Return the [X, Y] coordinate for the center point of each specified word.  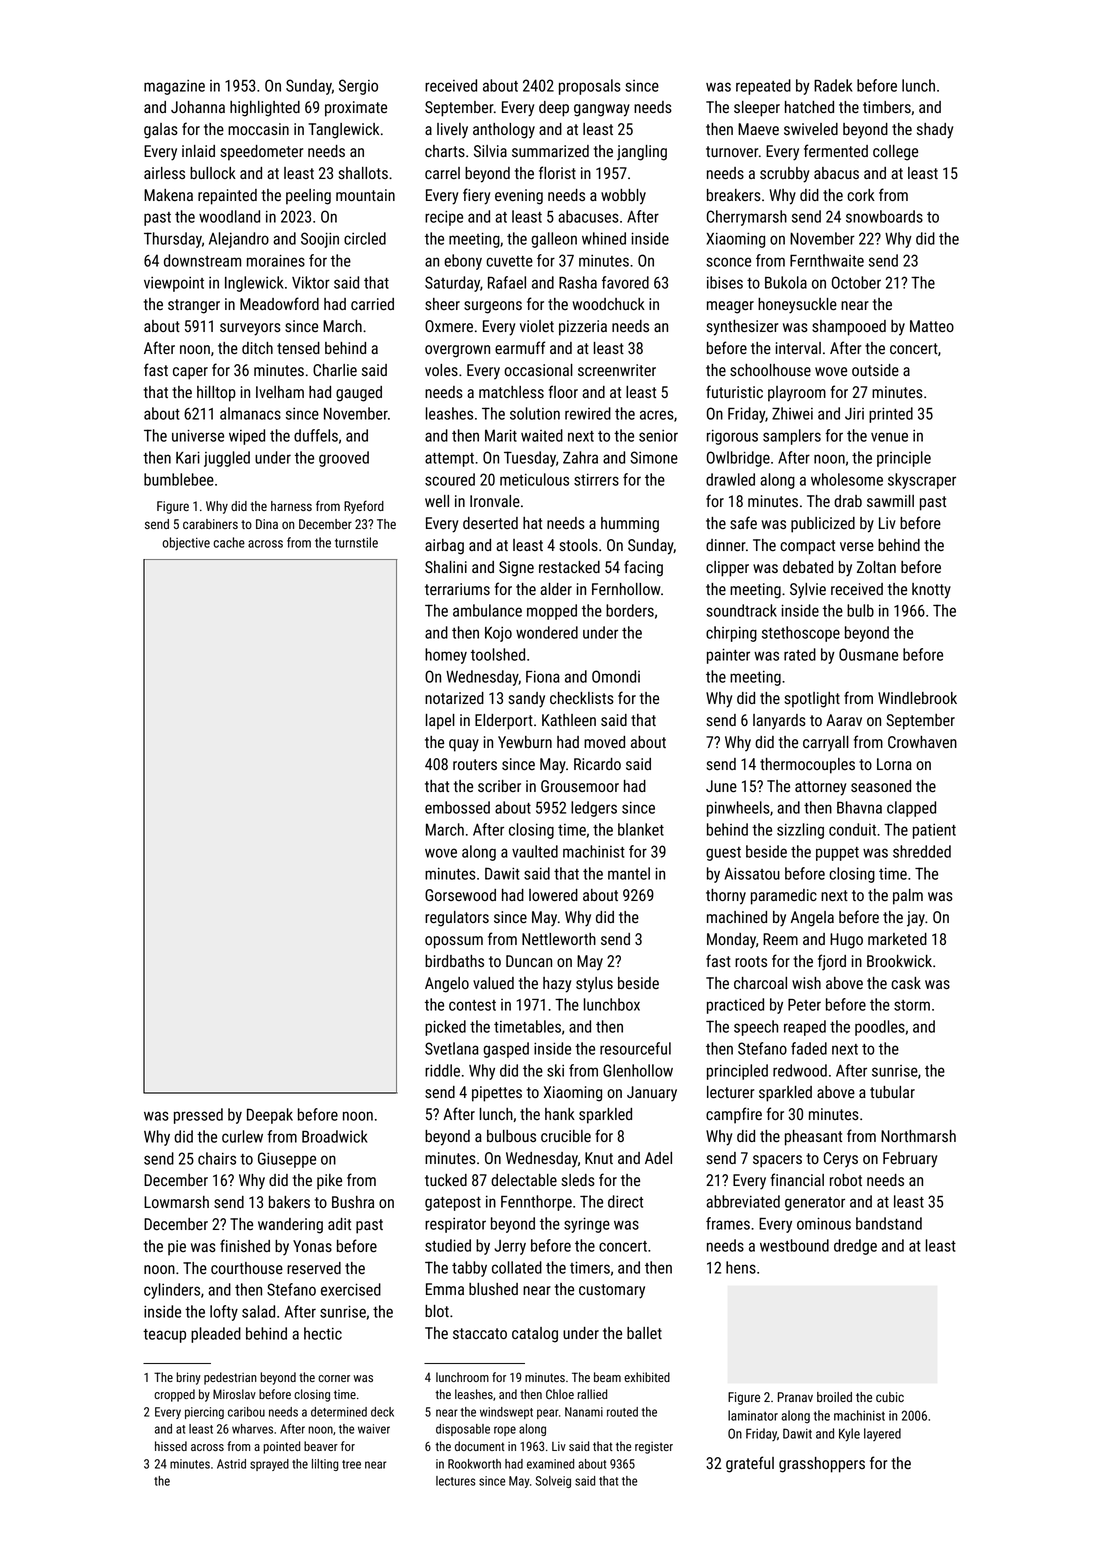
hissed [171, 1446]
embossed [457, 807]
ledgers [594, 809]
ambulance [487, 610]
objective [186, 543]
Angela [812, 919]
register [654, 1448]
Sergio [358, 87]
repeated [763, 87]
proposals [590, 87]
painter [728, 656]
